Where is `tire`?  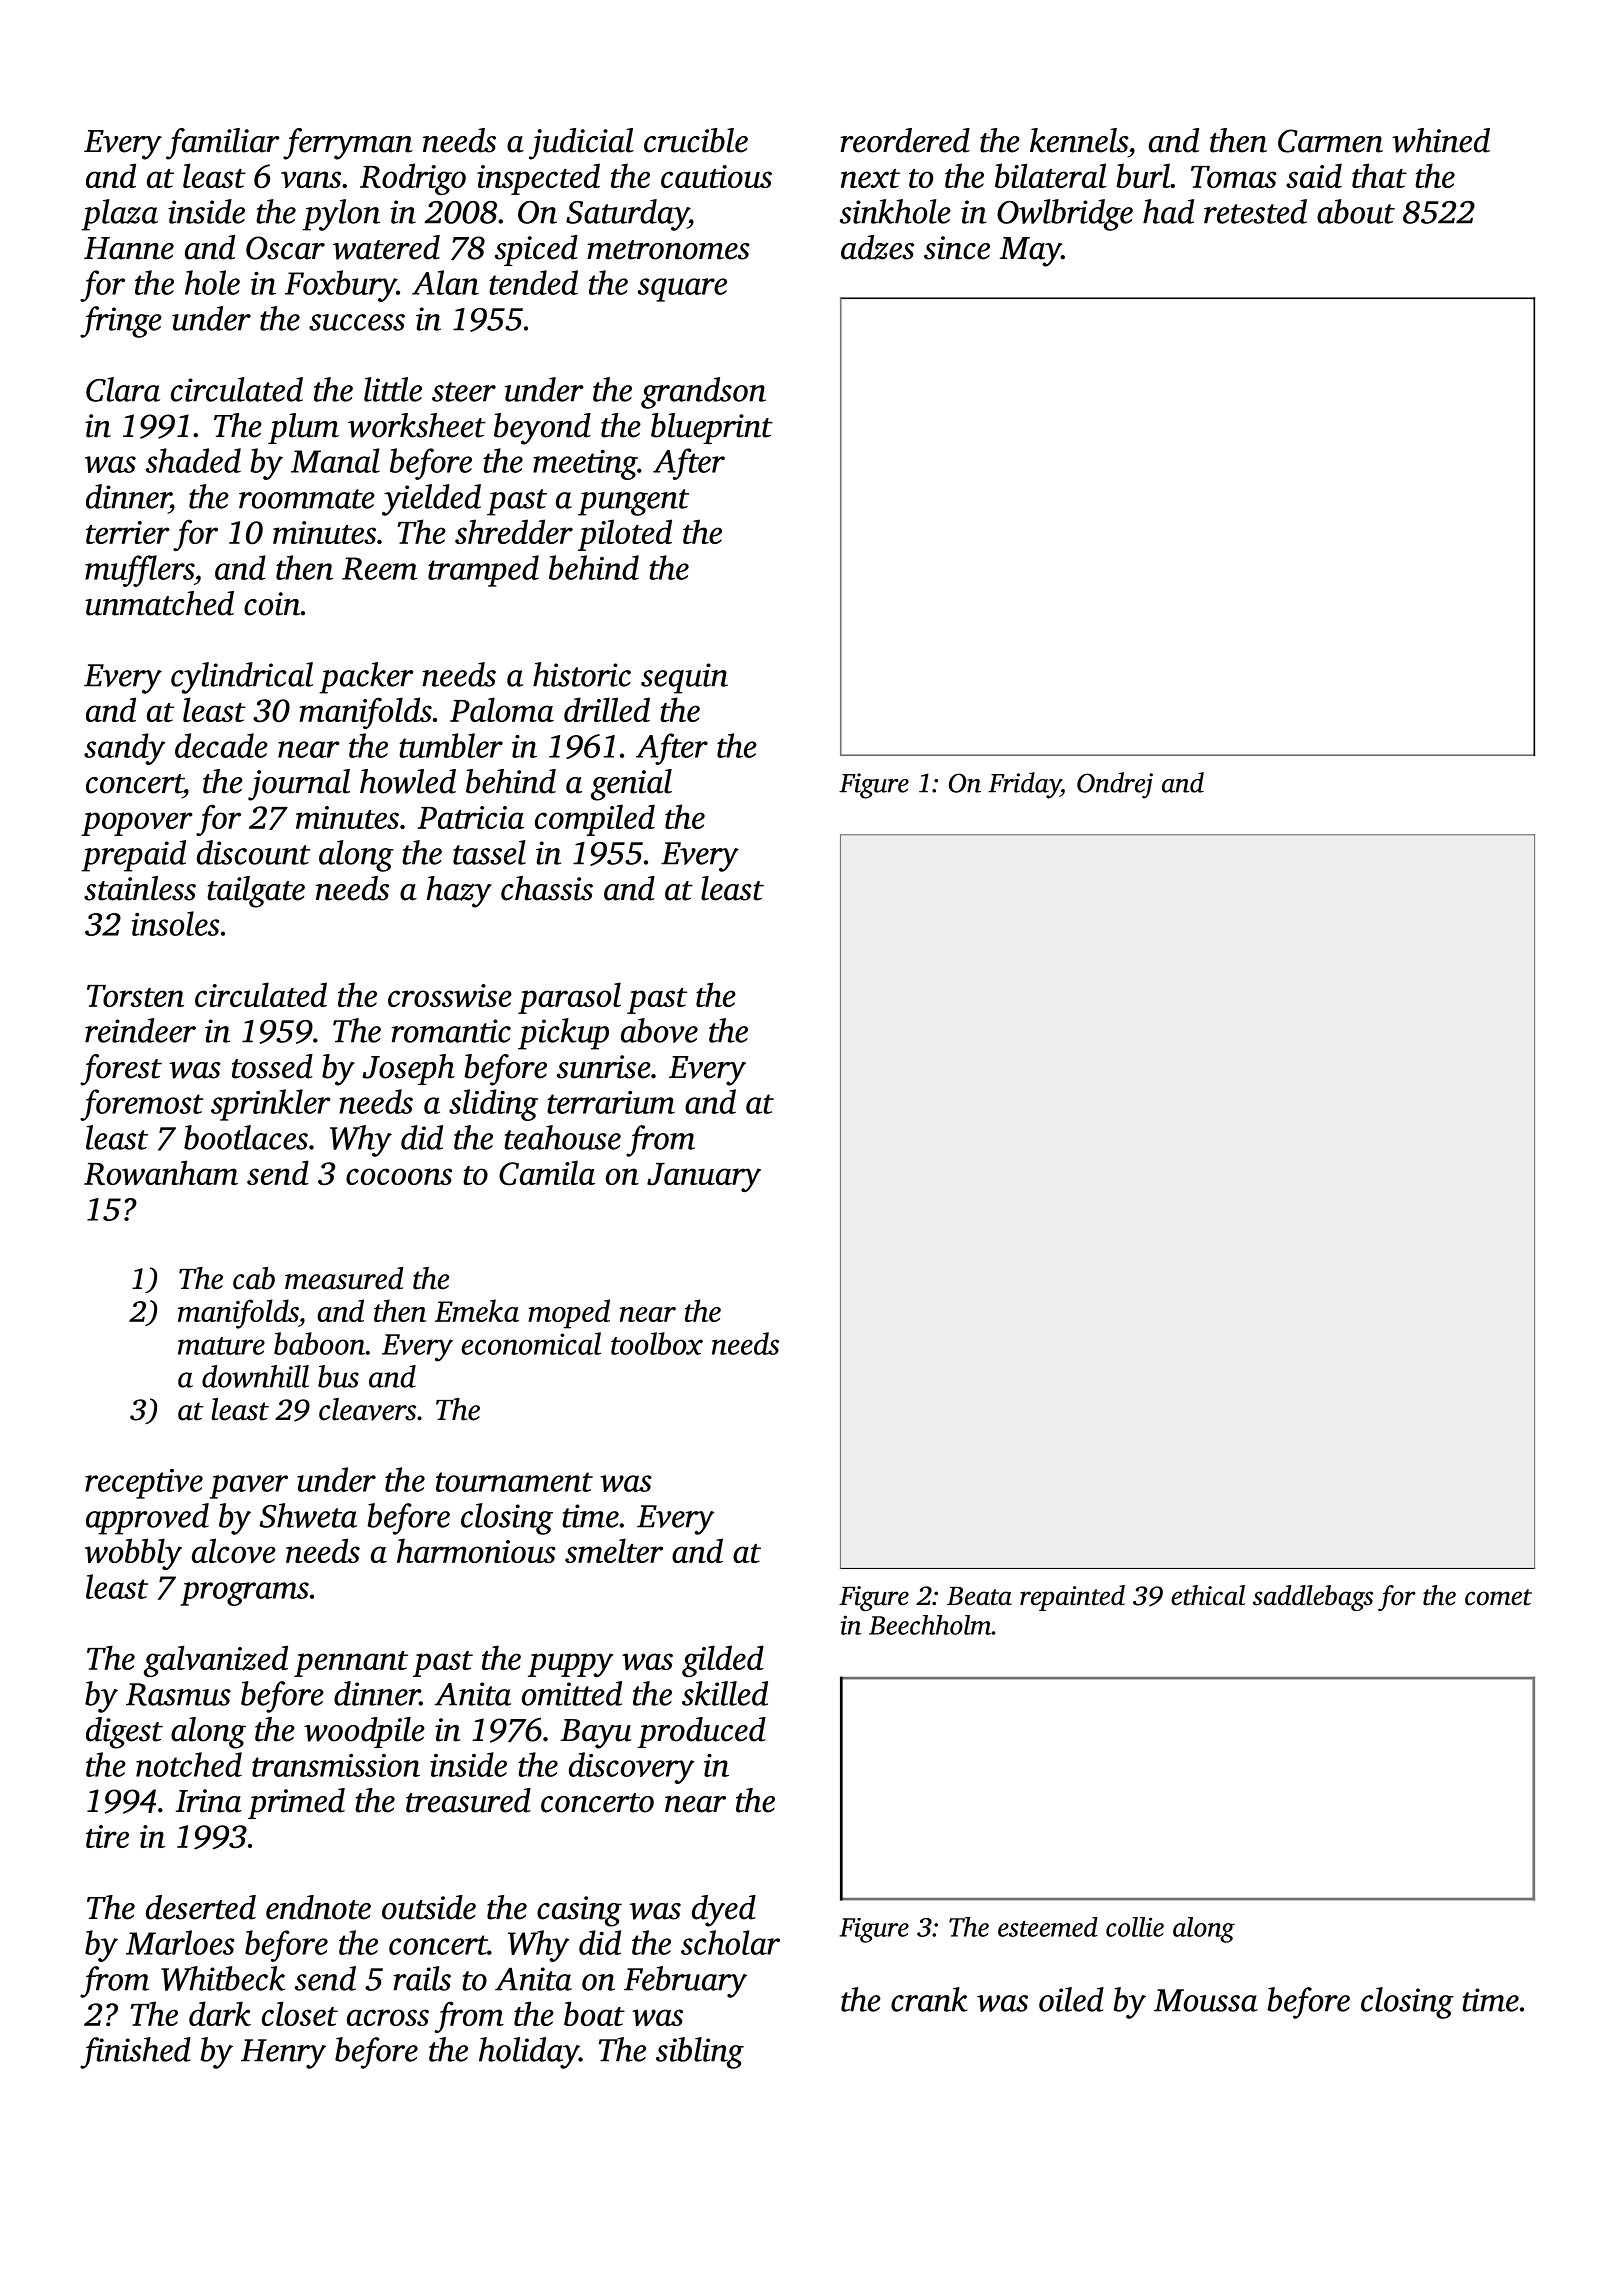
tire is located at coordinates (107, 1836).
